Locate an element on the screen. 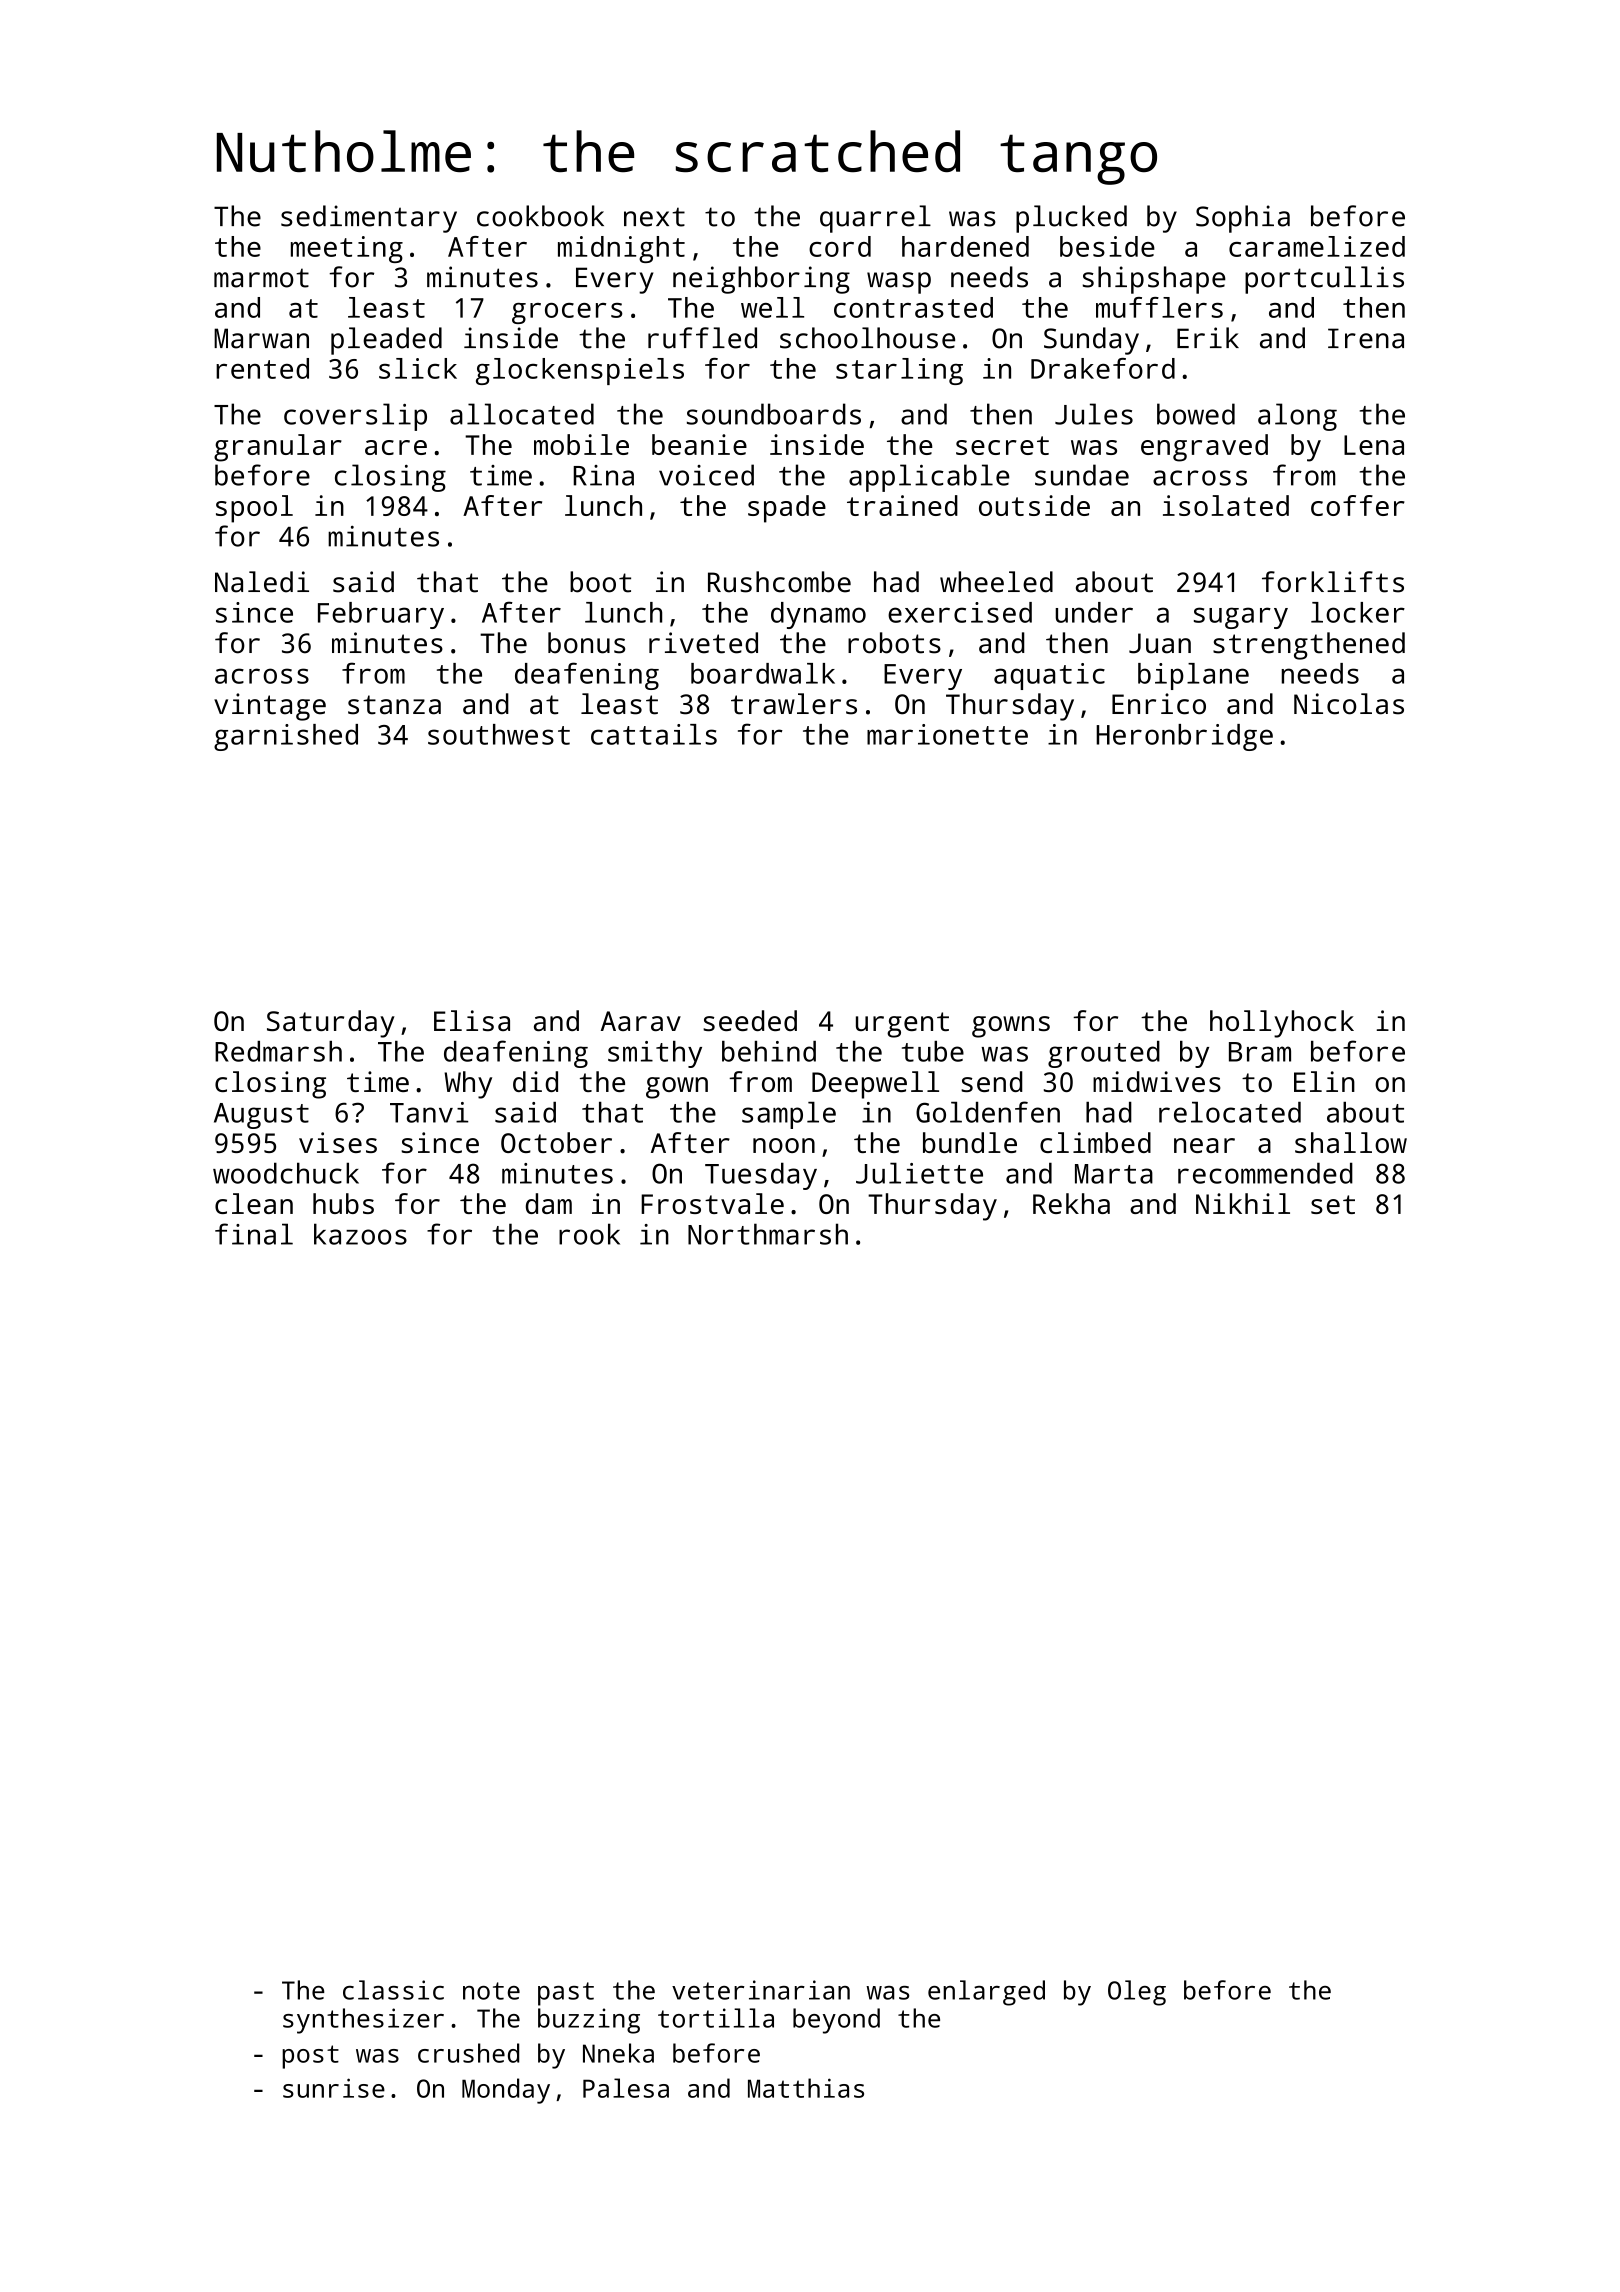  Marwan is located at coordinates (261, 338).
